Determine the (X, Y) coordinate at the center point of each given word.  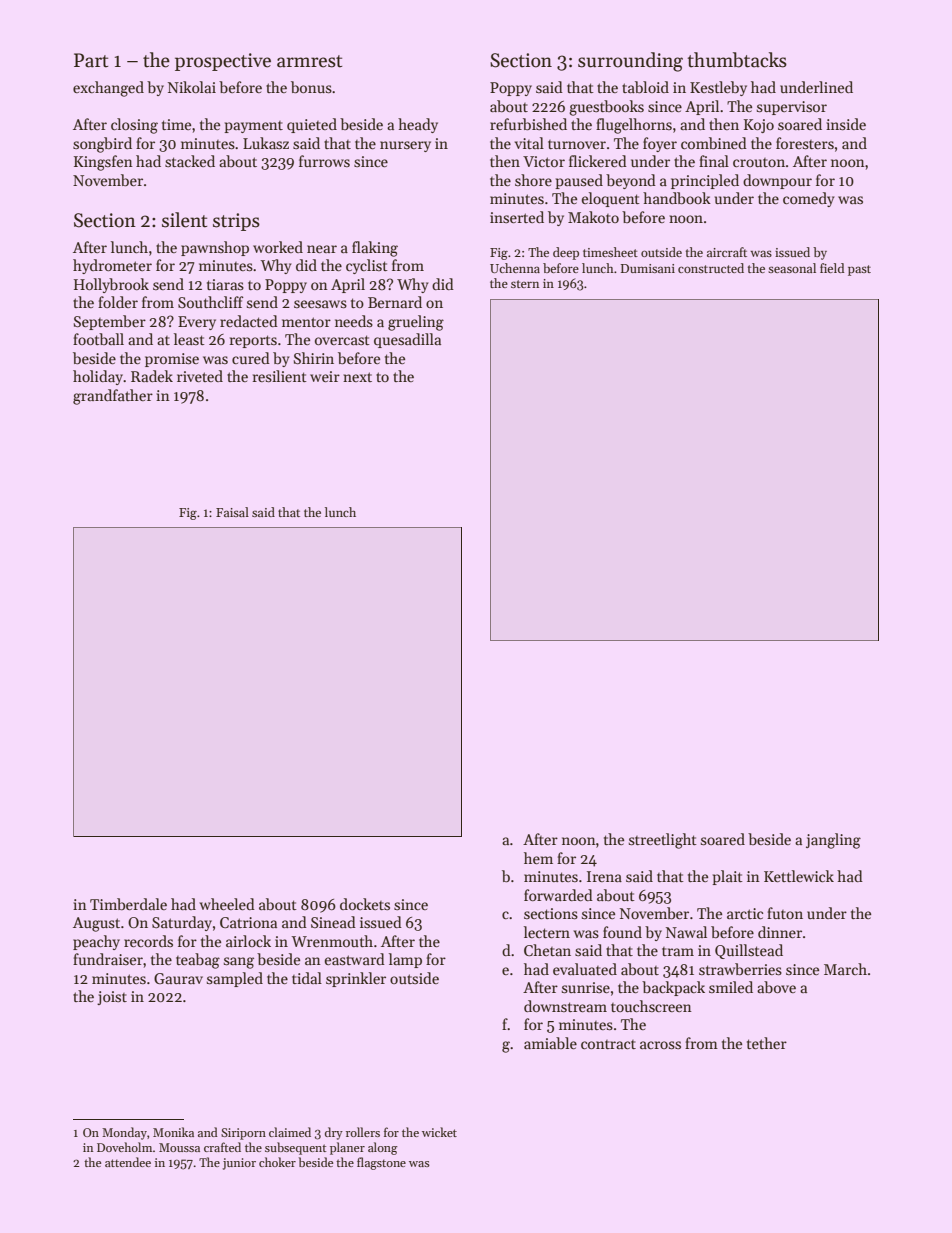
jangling (833, 841)
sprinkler (356, 979)
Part (91, 60)
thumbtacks (737, 60)
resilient (280, 376)
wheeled (227, 904)
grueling (416, 323)
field (832, 268)
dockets (365, 904)
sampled (235, 979)
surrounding (630, 62)
